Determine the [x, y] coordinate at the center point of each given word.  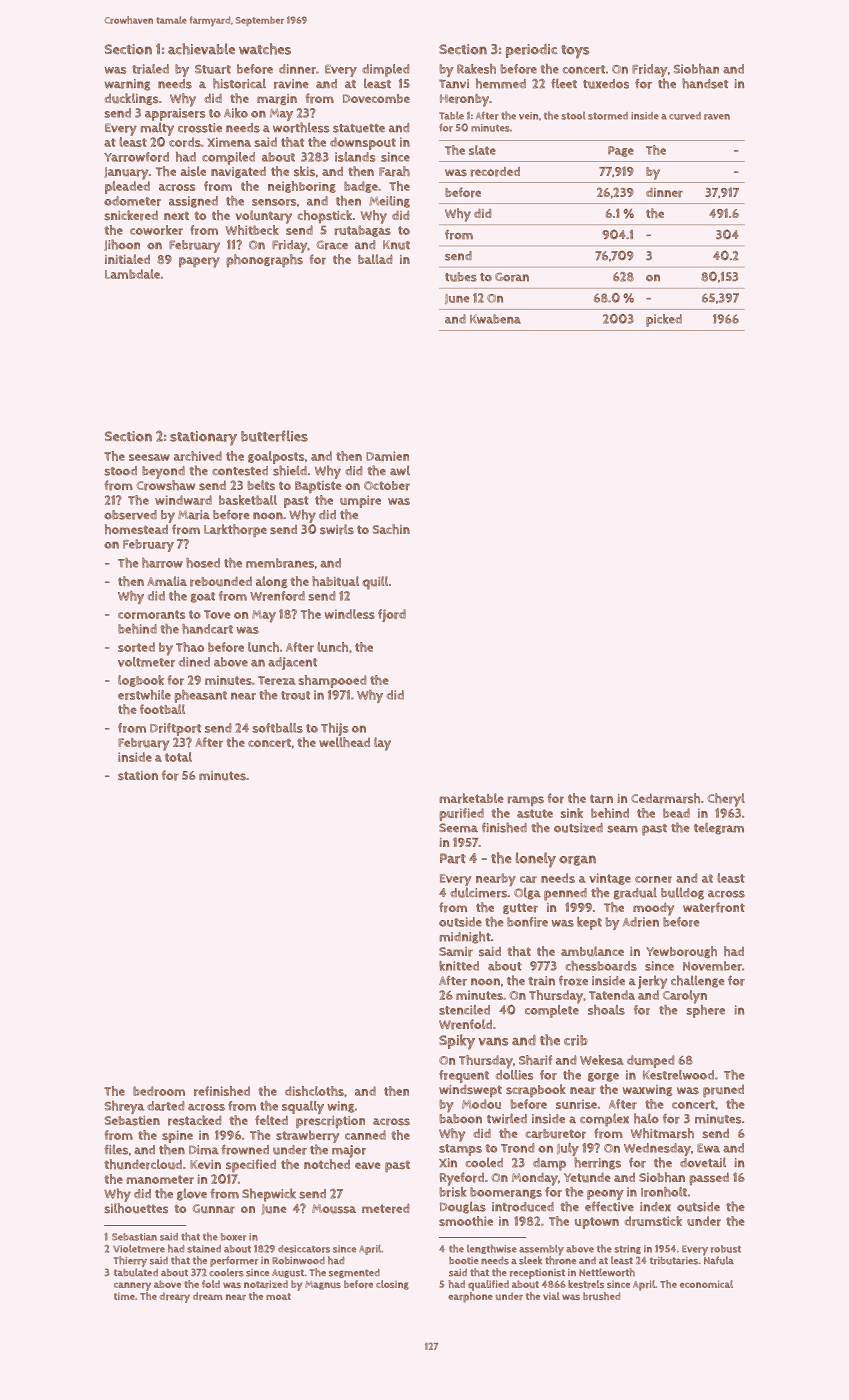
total [178, 757]
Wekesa [602, 1060]
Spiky [457, 1042]
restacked [194, 1120]
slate [482, 150]
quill [375, 583]
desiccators [304, 1249]
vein [528, 116]
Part [453, 858]
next [176, 215]
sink [572, 813]
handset [705, 83]
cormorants [151, 614]
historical [239, 83]
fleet [564, 83]
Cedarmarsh [665, 798]
